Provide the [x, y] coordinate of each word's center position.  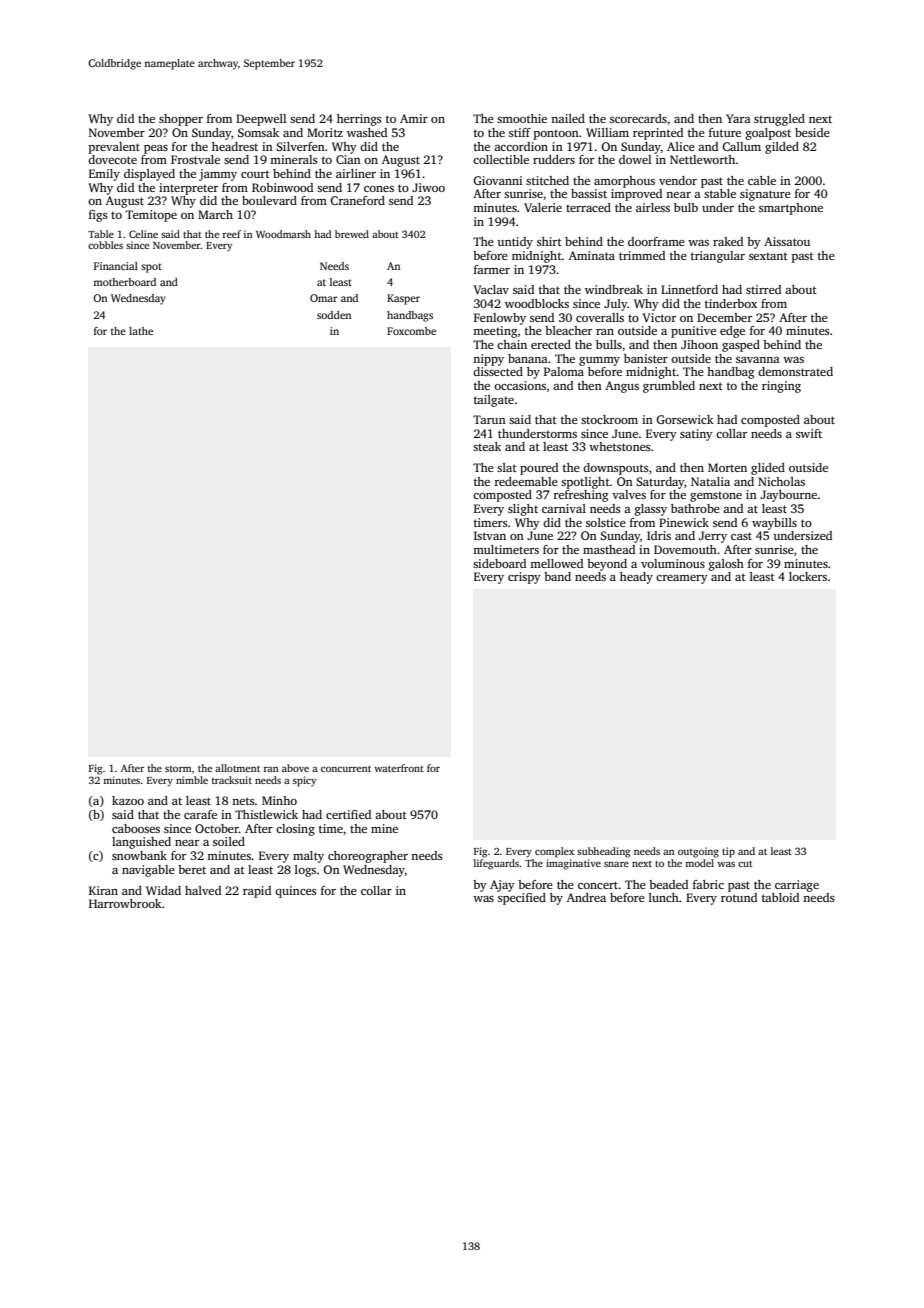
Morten [727, 467]
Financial [116, 266]
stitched [547, 180]
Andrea [586, 897]
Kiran [103, 890]
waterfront [399, 768]
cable [762, 180]
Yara [738, 118]
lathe [141, 331]
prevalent [114, 148]
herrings [359, 120]
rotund [739, 897]
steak [487, 446]
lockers [808, 576]
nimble [192, 780]
